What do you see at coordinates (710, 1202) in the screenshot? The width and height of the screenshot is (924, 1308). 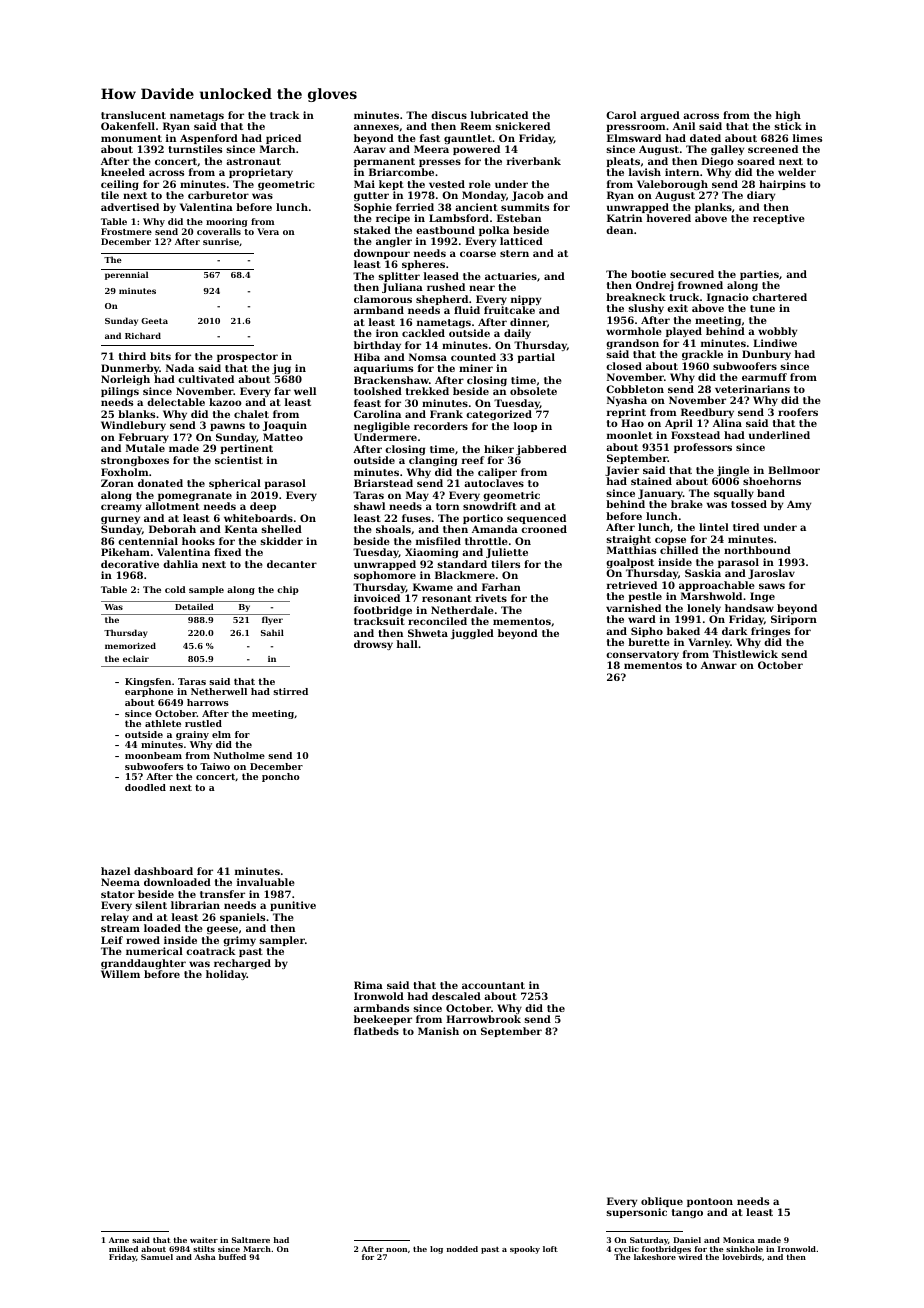 I see `pontoon` at bounding box center [710, 1202].
